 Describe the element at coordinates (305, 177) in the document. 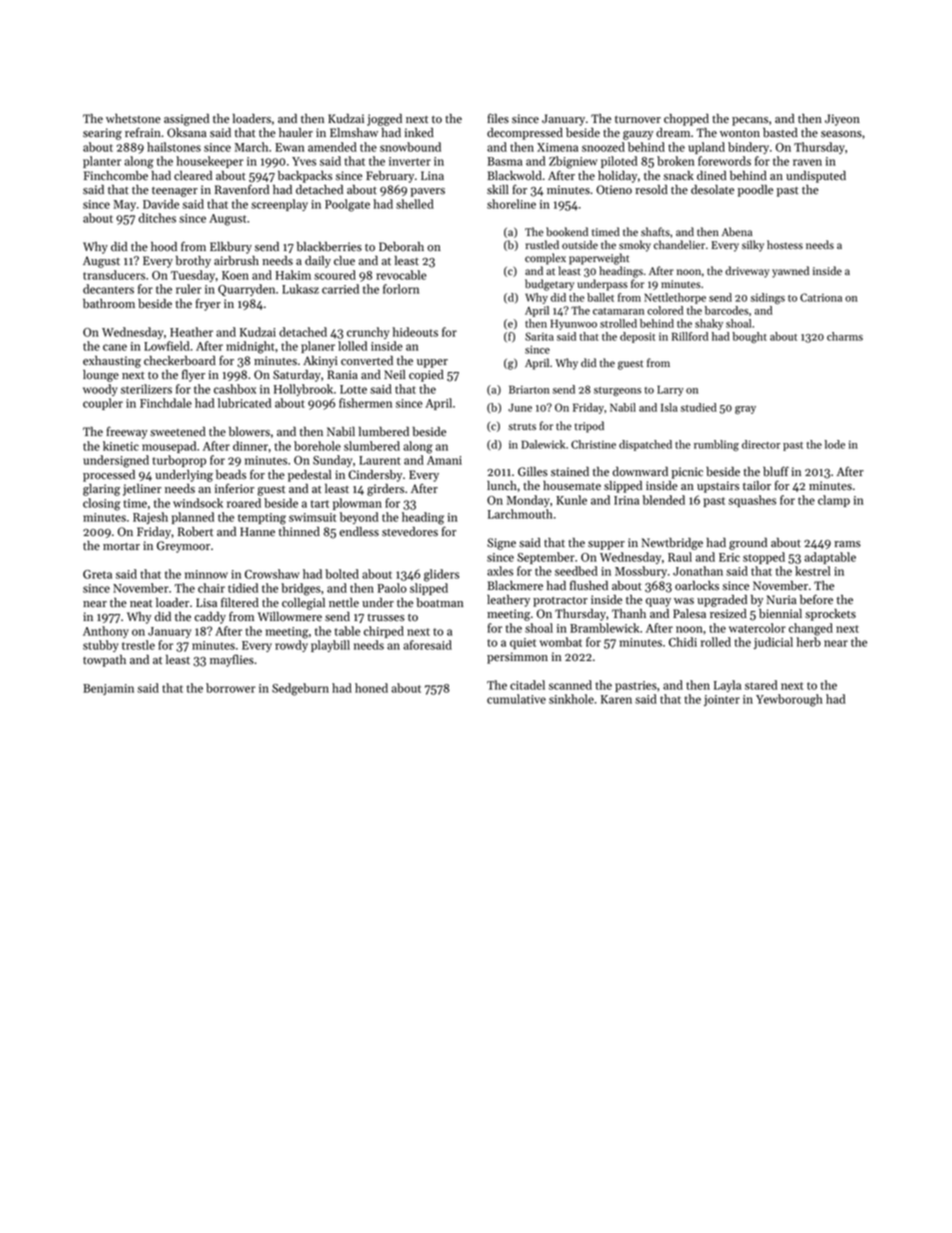

I see `backpacks` at that location.
